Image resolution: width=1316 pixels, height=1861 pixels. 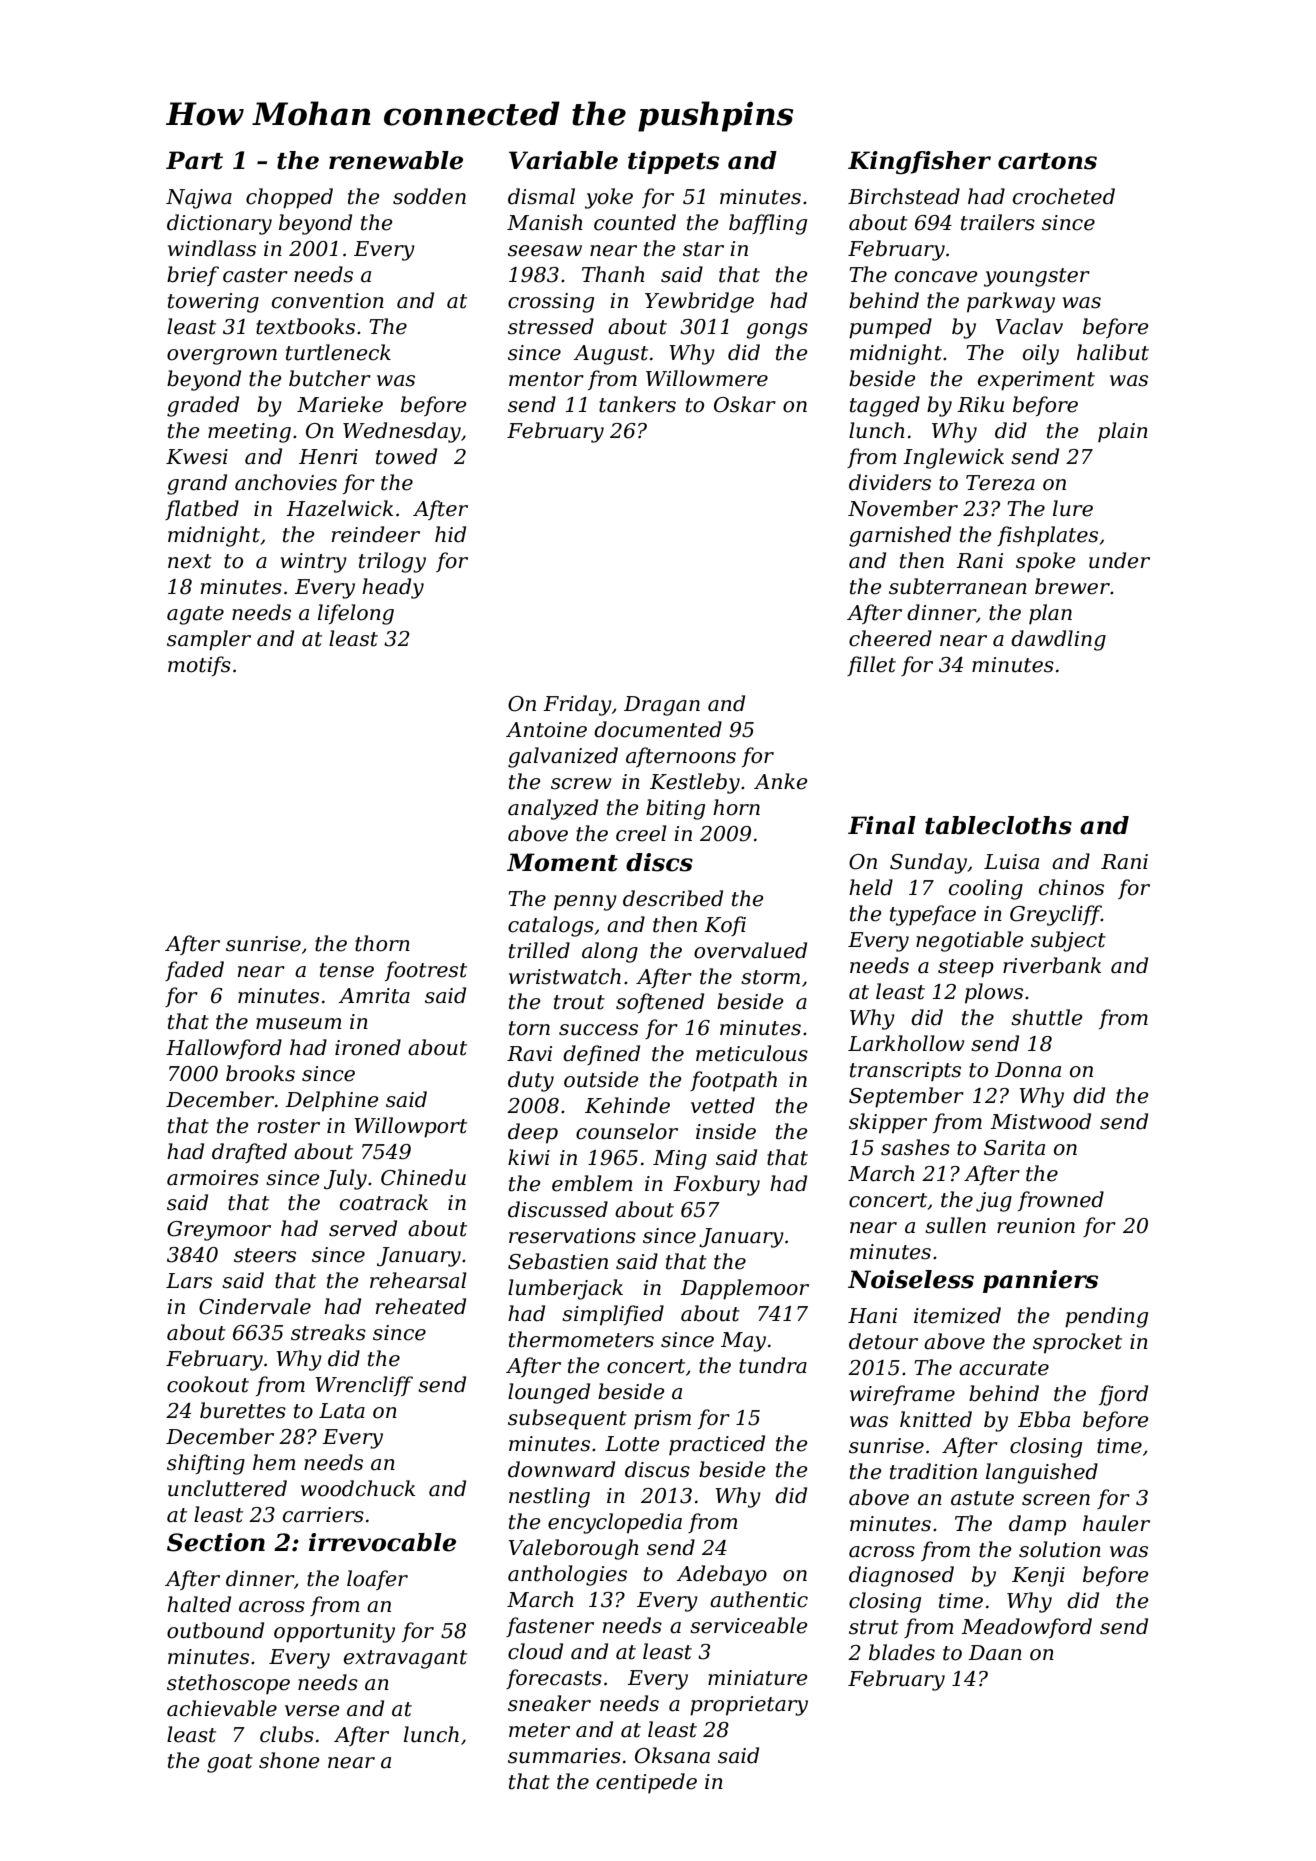 What do you see at coordinates (255, 275) in the screenshot?
I see `caster` at bounding box center [255, 275].
